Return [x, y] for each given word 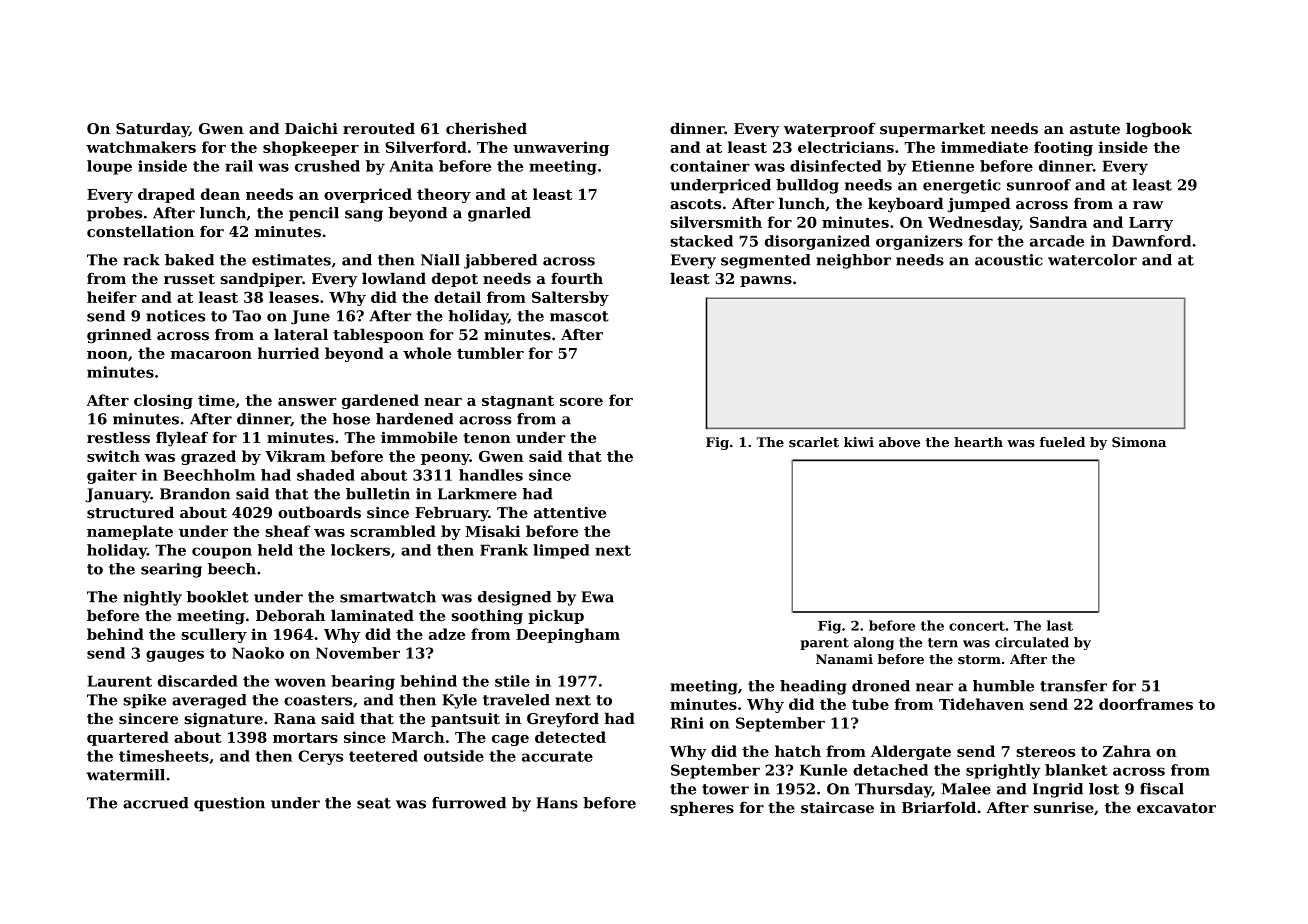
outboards [319, 512]
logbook [1159, 130]
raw [1148, 205]
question [229, 804]
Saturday [152, 130]
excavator [1176, 808]
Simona [1139, 442]
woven [300, 682]
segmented [766, 261]
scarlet [814, 442]
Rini [687, 723]
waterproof [830, 129]
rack [141, 260]
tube [870, 704]
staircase [837, 808]
